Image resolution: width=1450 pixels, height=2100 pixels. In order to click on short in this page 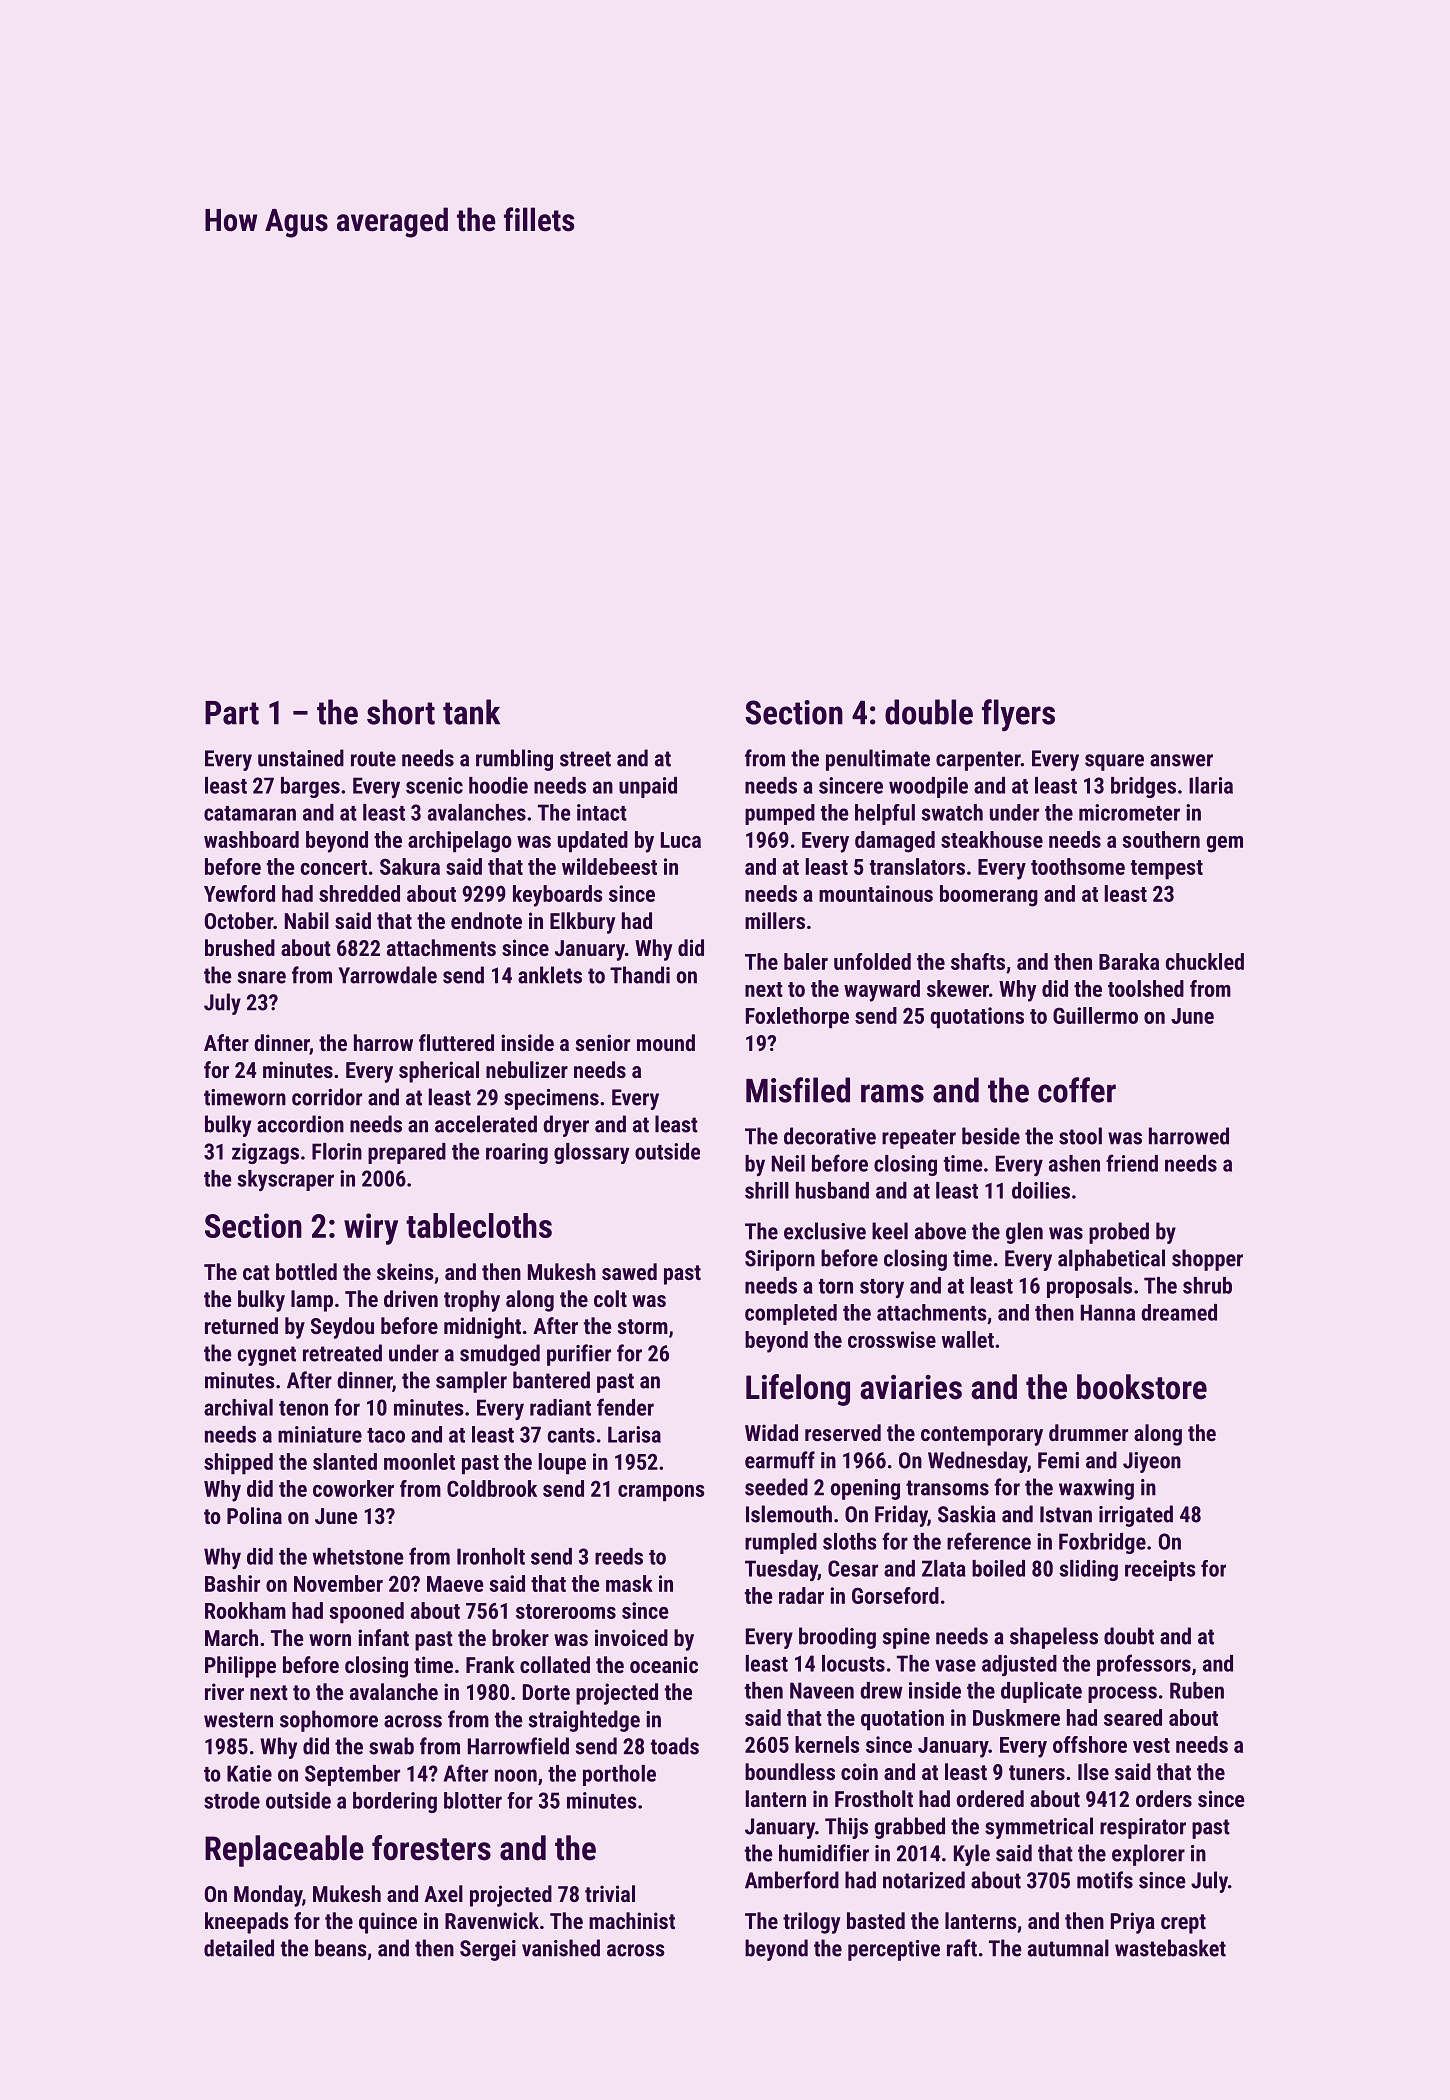, I will do `click(401, 712)`.
